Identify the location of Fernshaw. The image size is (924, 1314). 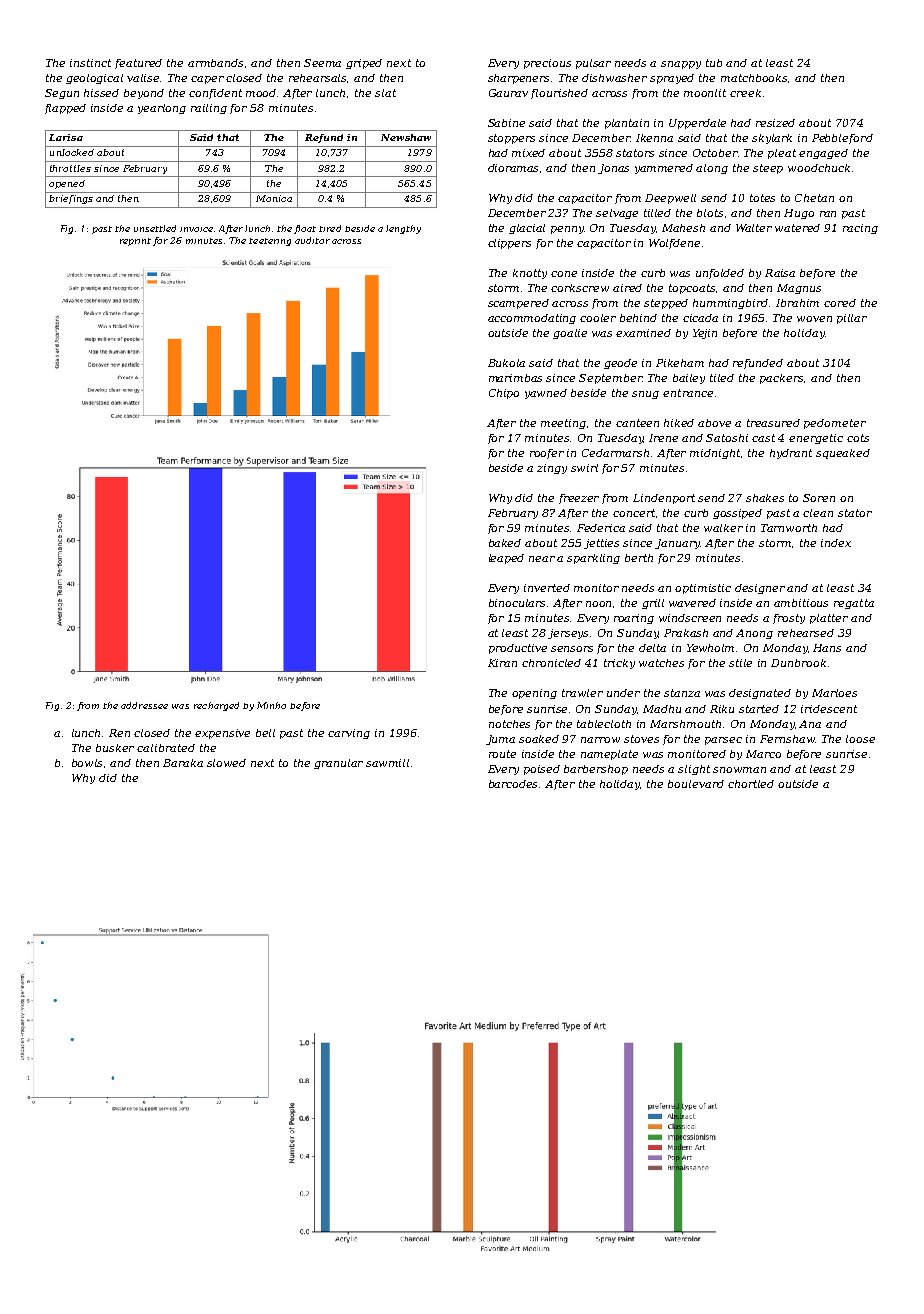
(787, 739).
